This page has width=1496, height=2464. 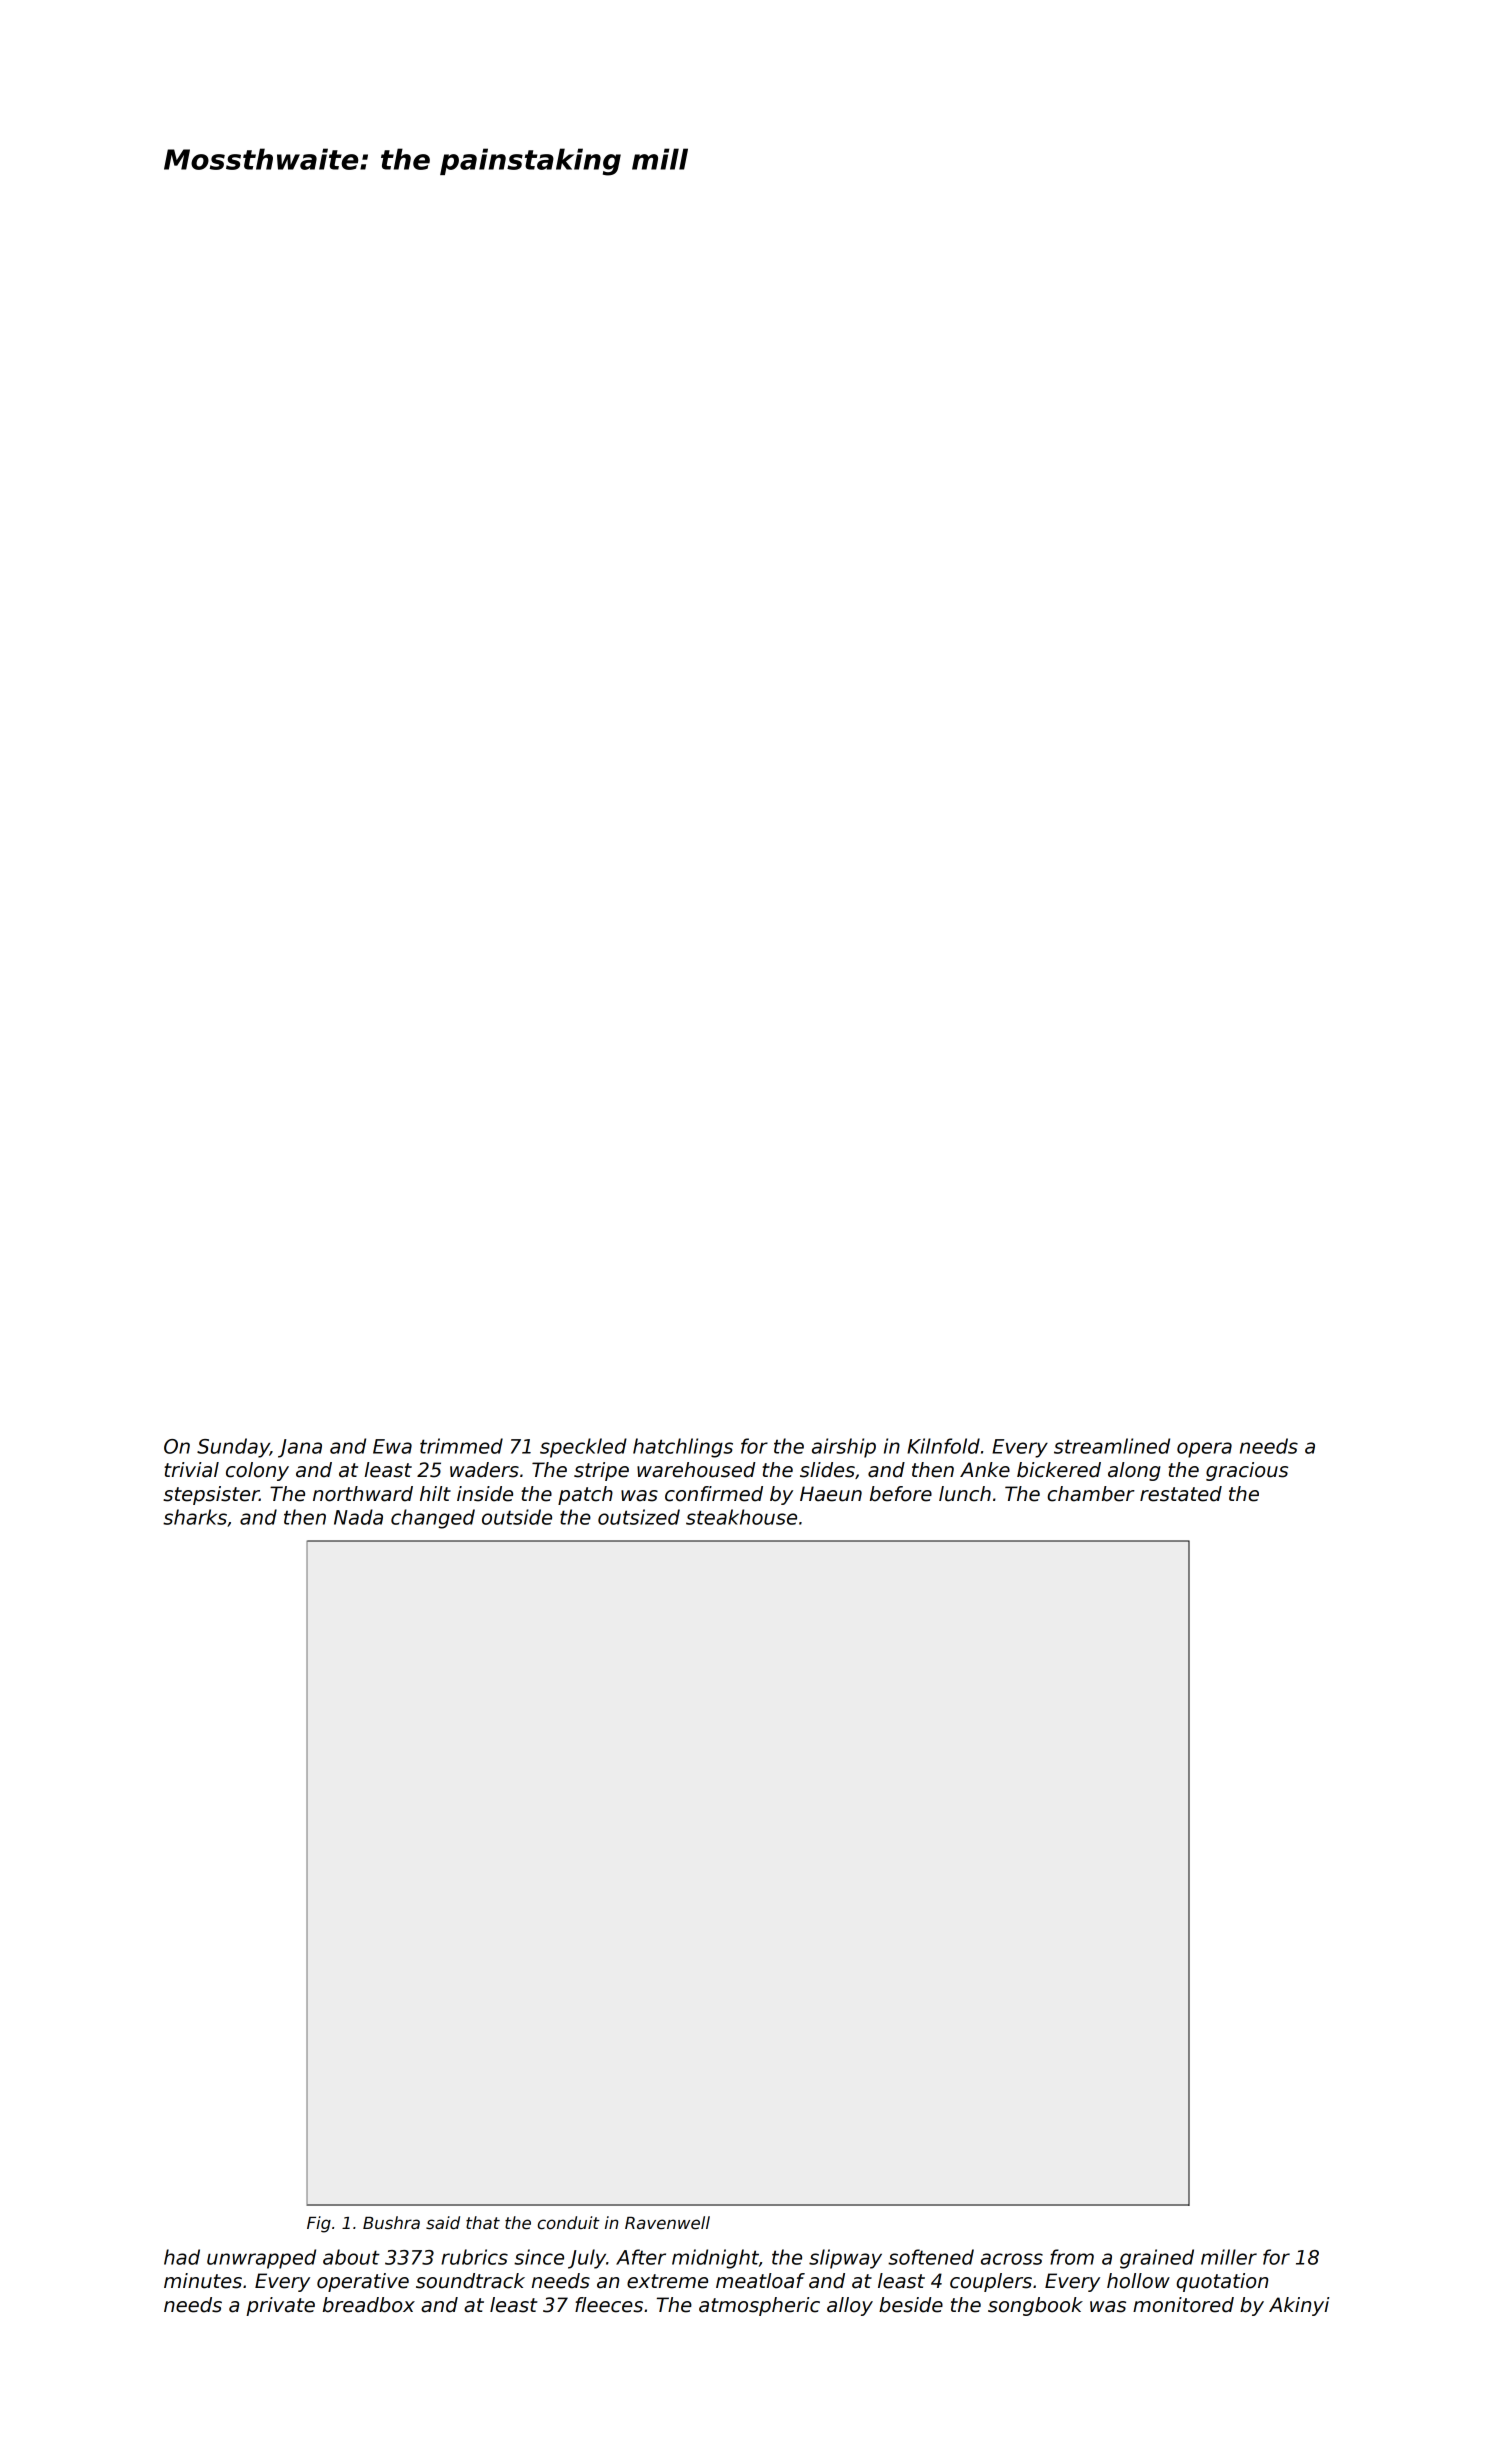 I want to click on outsized, so click(x=639, y=1517).
